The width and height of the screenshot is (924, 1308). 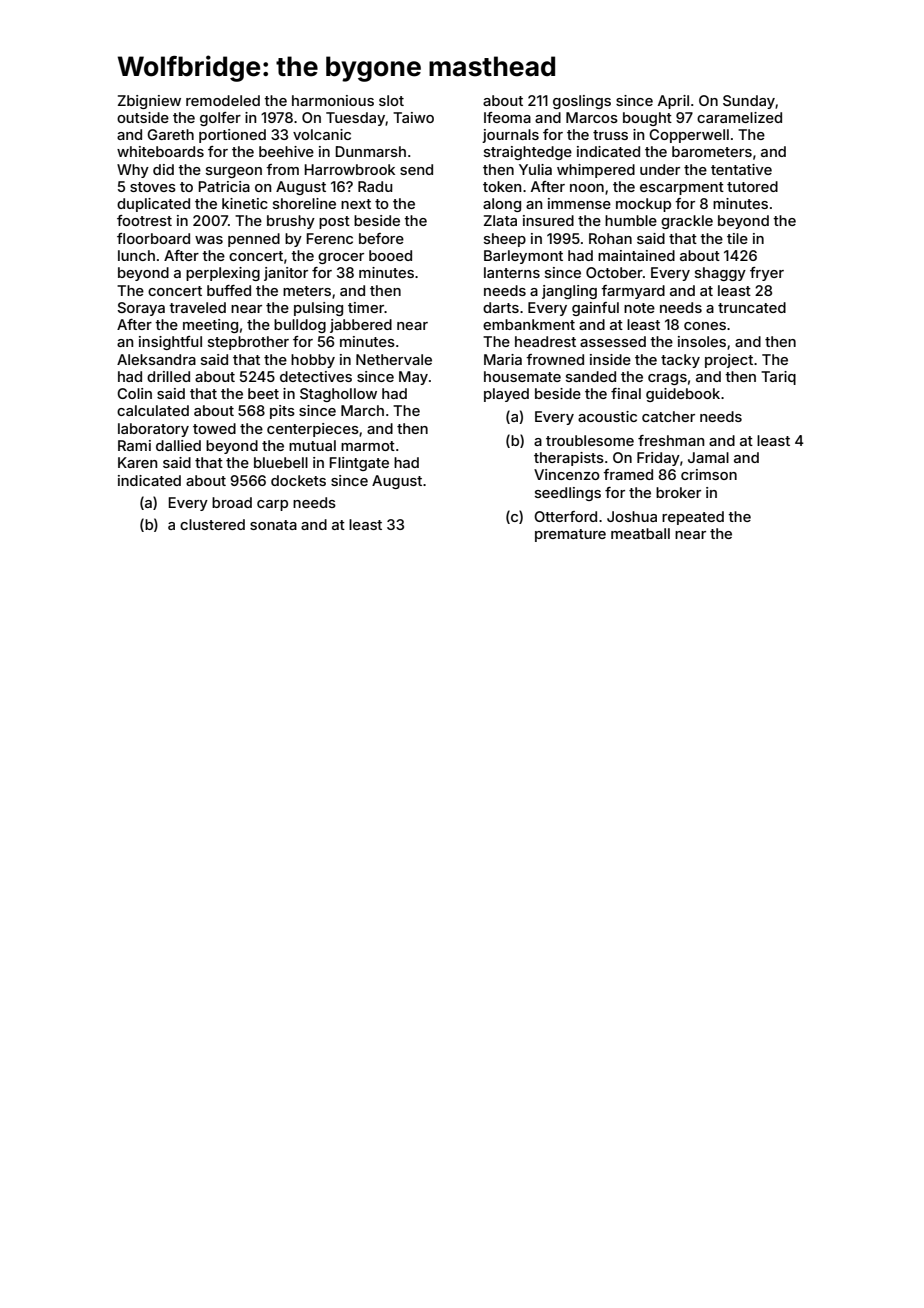 I want to click on timer, so click(x=366, y=307).
